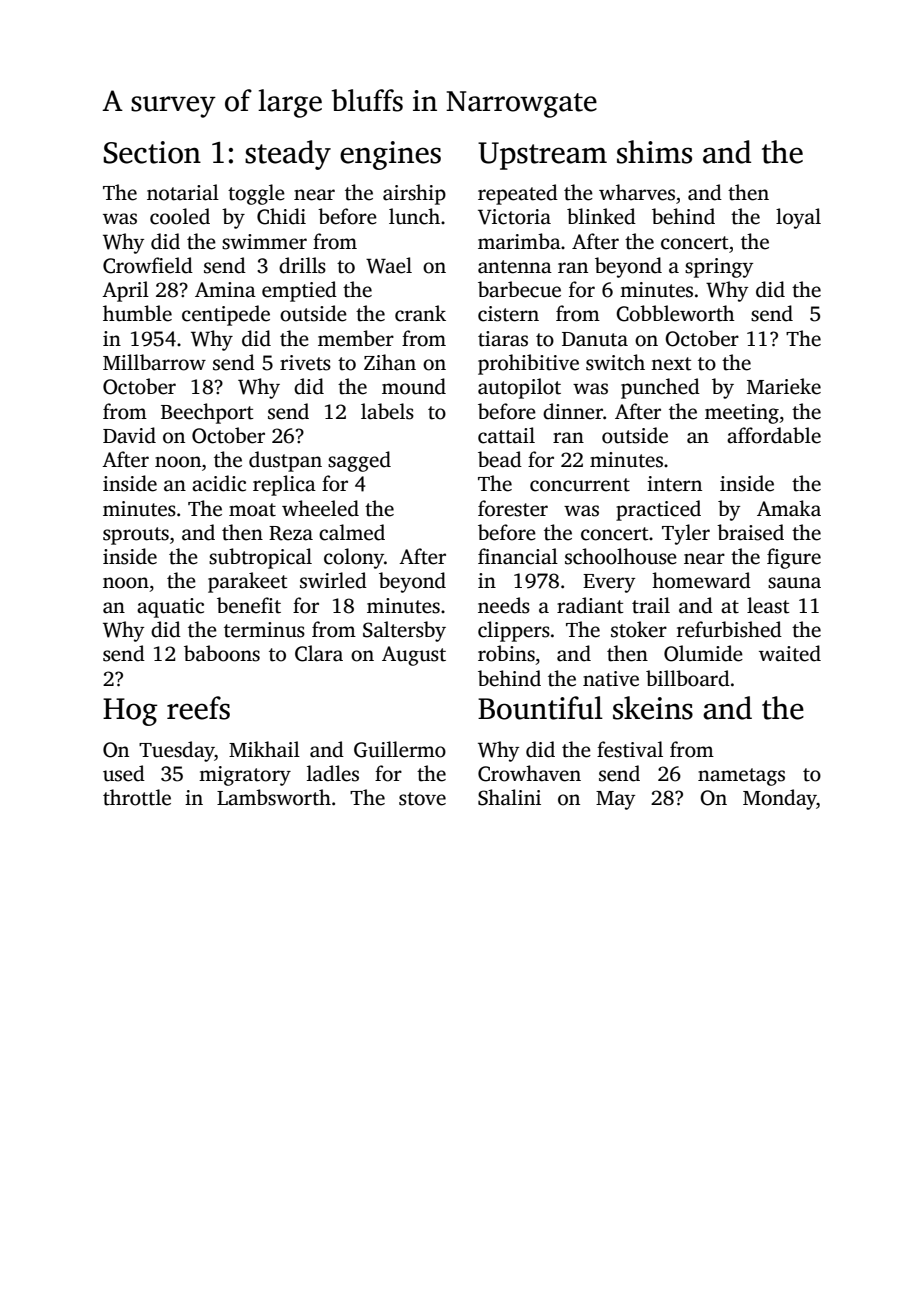  I want to click on wheeled, so click(320, 508).
